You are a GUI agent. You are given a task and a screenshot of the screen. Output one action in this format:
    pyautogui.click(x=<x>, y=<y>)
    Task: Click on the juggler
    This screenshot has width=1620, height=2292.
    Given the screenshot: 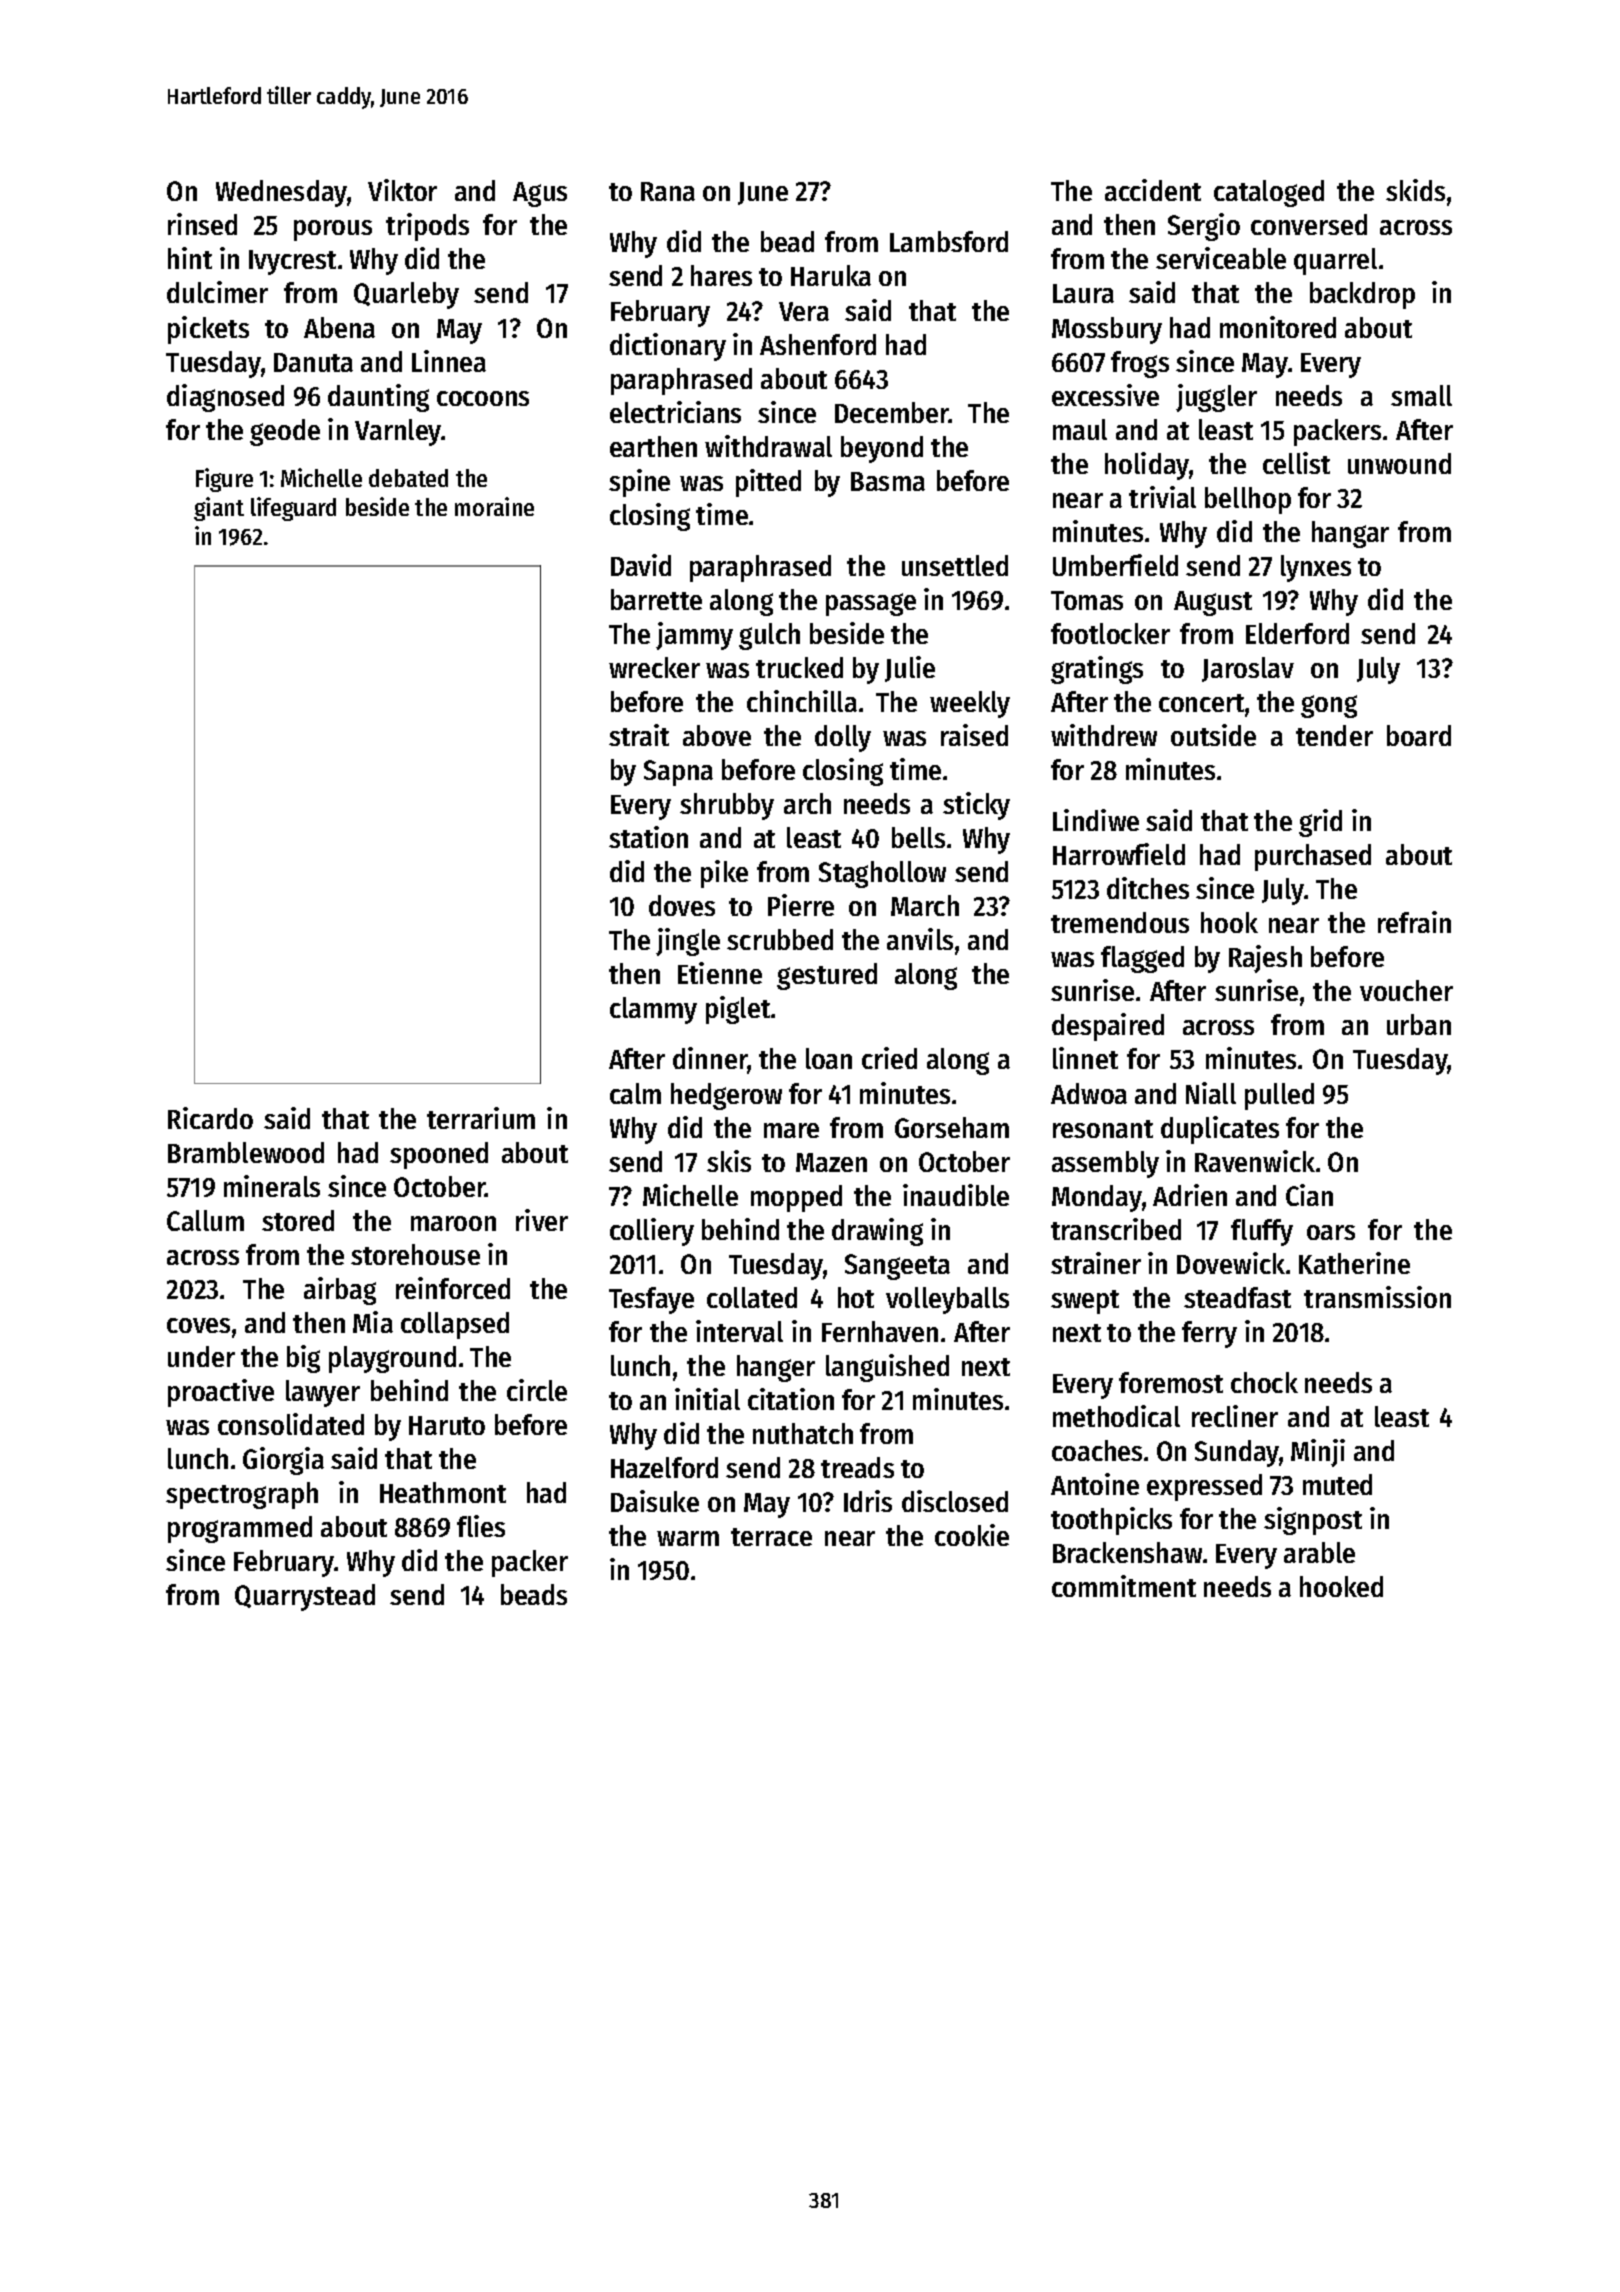 What is the action you would take?
    pyautogui.click(x=1216, y=398)
